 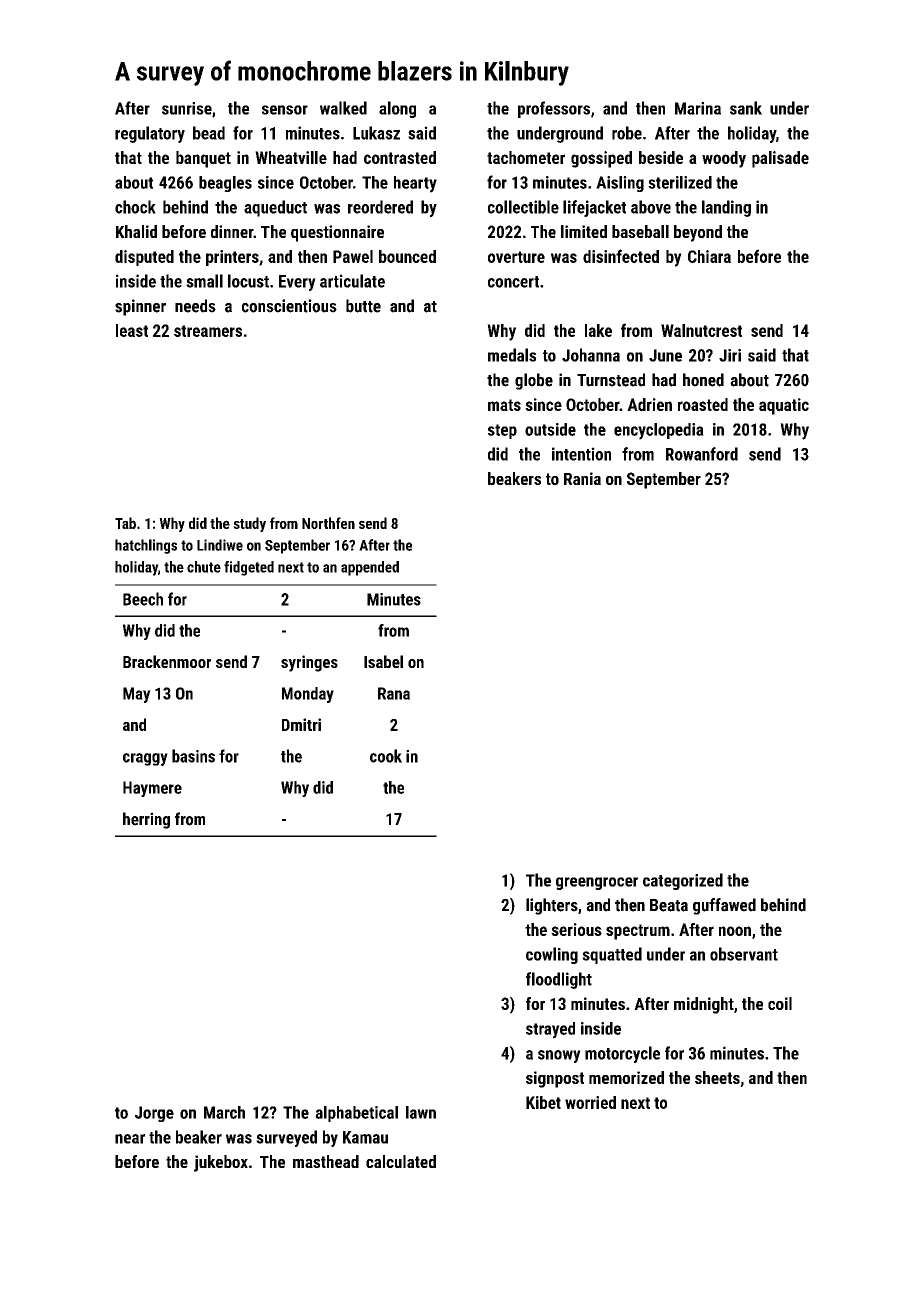 What do you see at coordinates (187, 108) in the document?
I see `sunrise` at bounding box center [187, 108].
